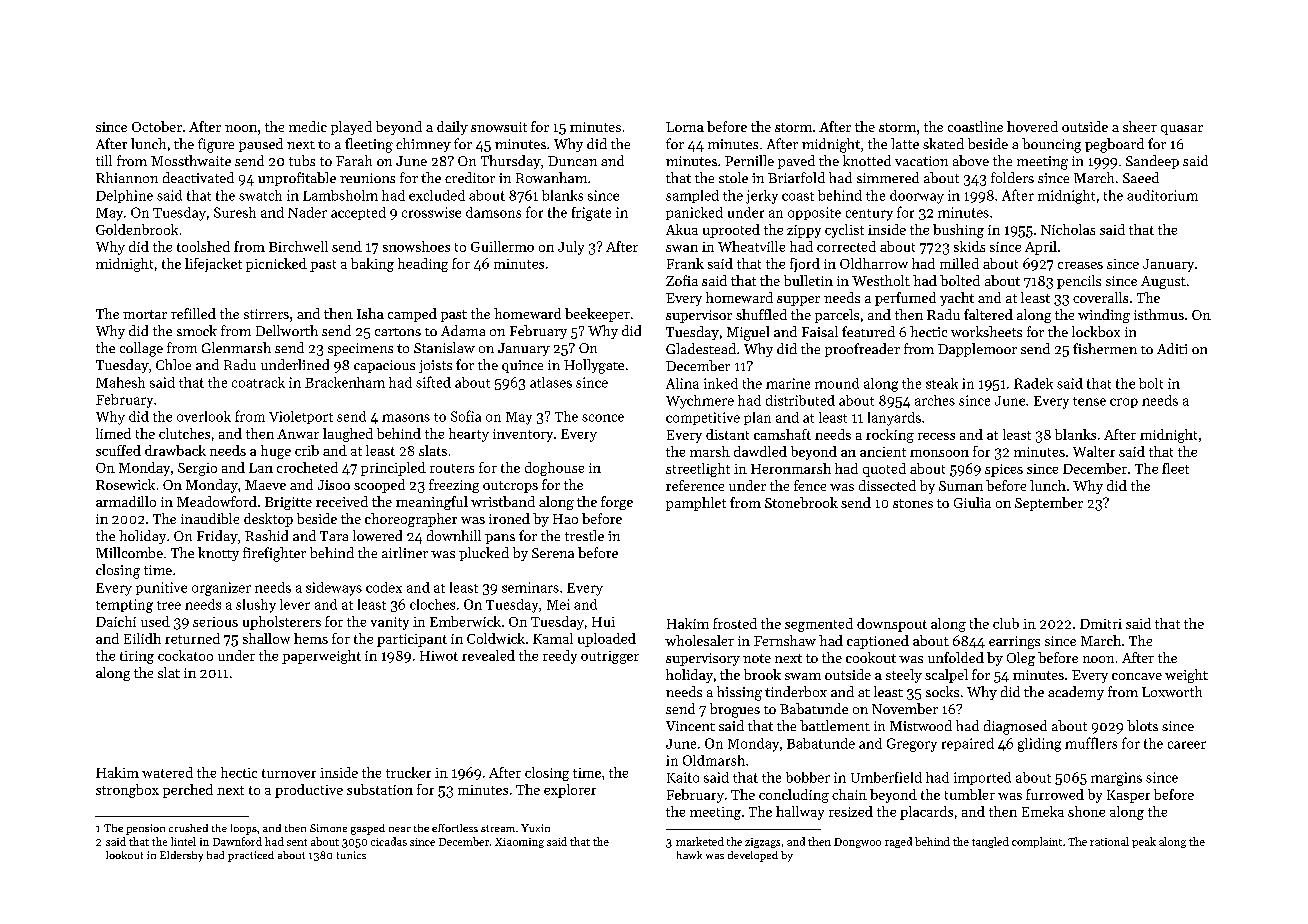 Image resolution: width=1308 pixels, height=924 pixels. What do you see at coordinates (1049, 504) in the image?
I see `September` at bounding box center [1049, 504].
